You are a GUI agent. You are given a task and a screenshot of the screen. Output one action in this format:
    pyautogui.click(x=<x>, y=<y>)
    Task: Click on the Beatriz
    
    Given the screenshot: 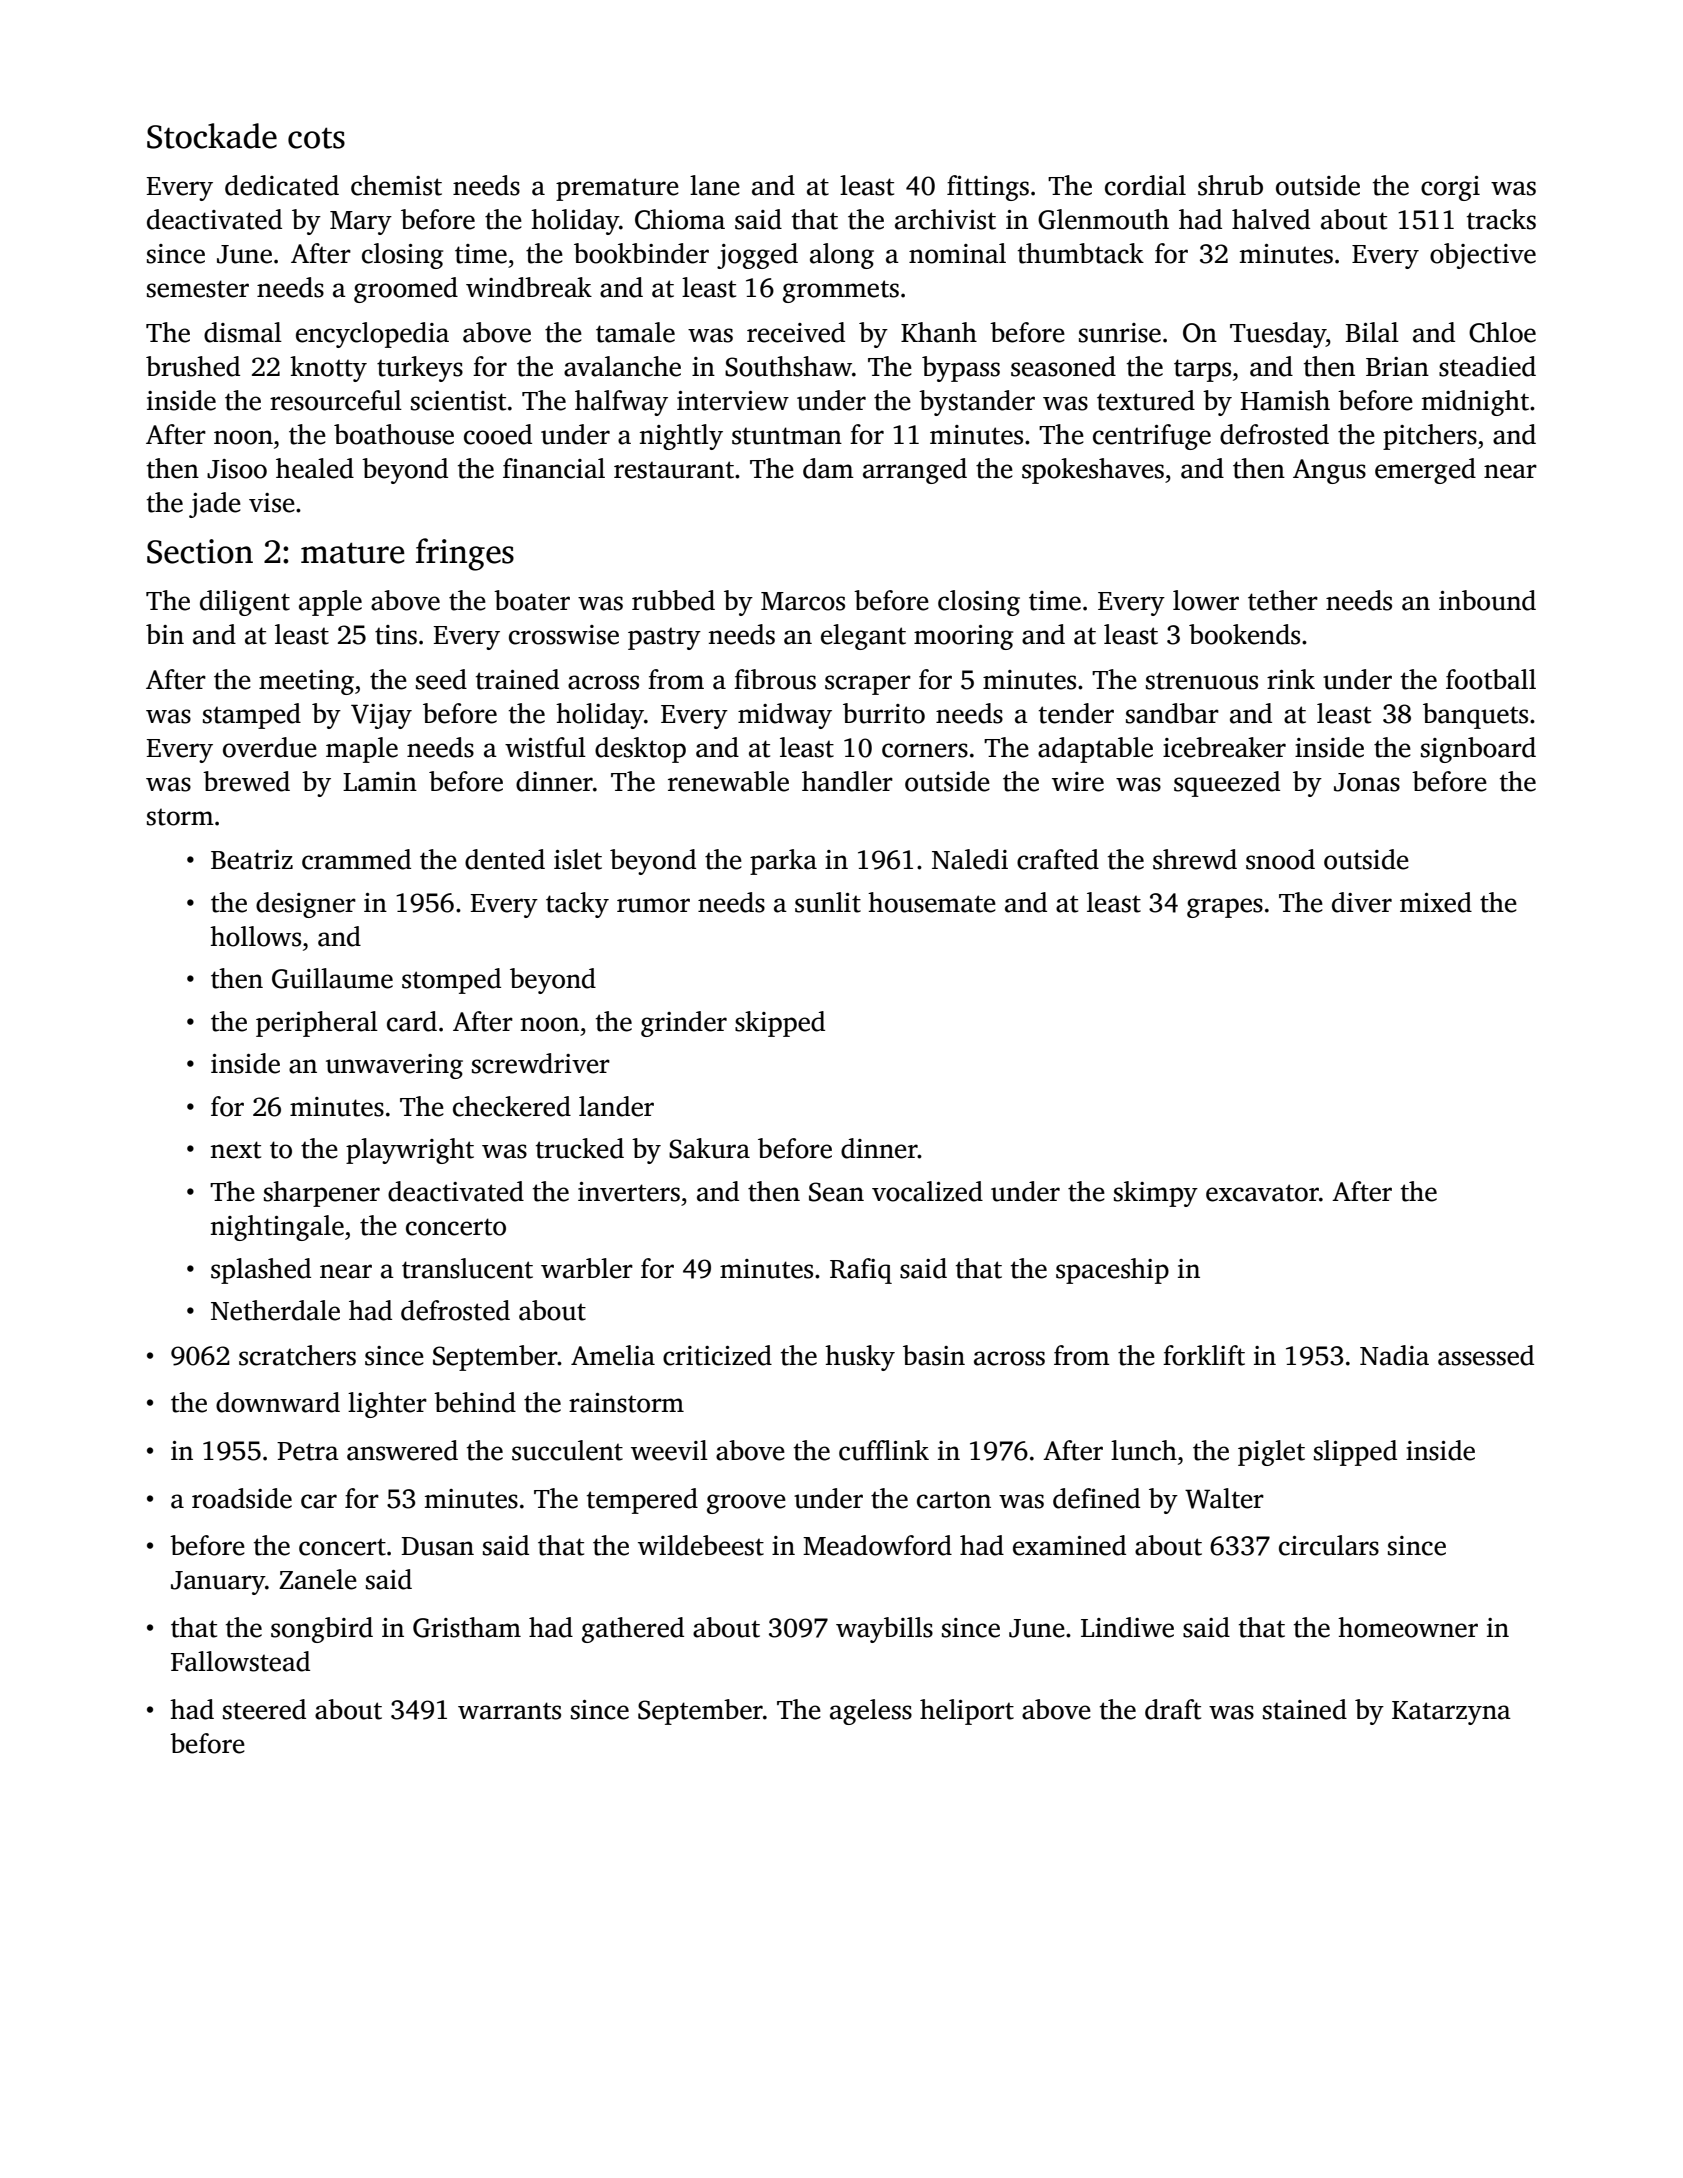 What is the action you would take?
    pyautogui.click(x=252, y=860)
